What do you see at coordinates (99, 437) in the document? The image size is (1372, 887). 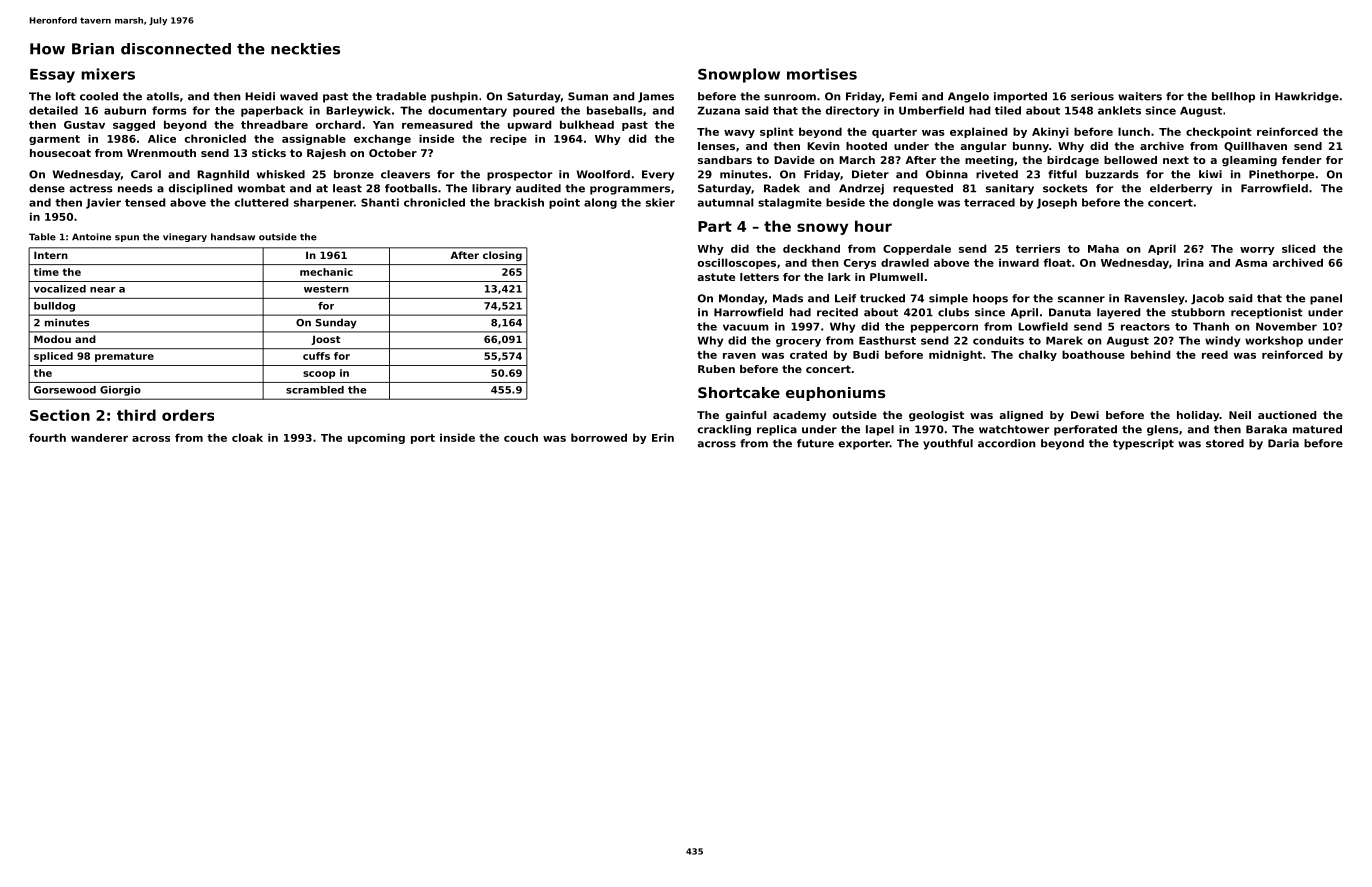 I see `wanderer` at bounding box center [99, 437].
